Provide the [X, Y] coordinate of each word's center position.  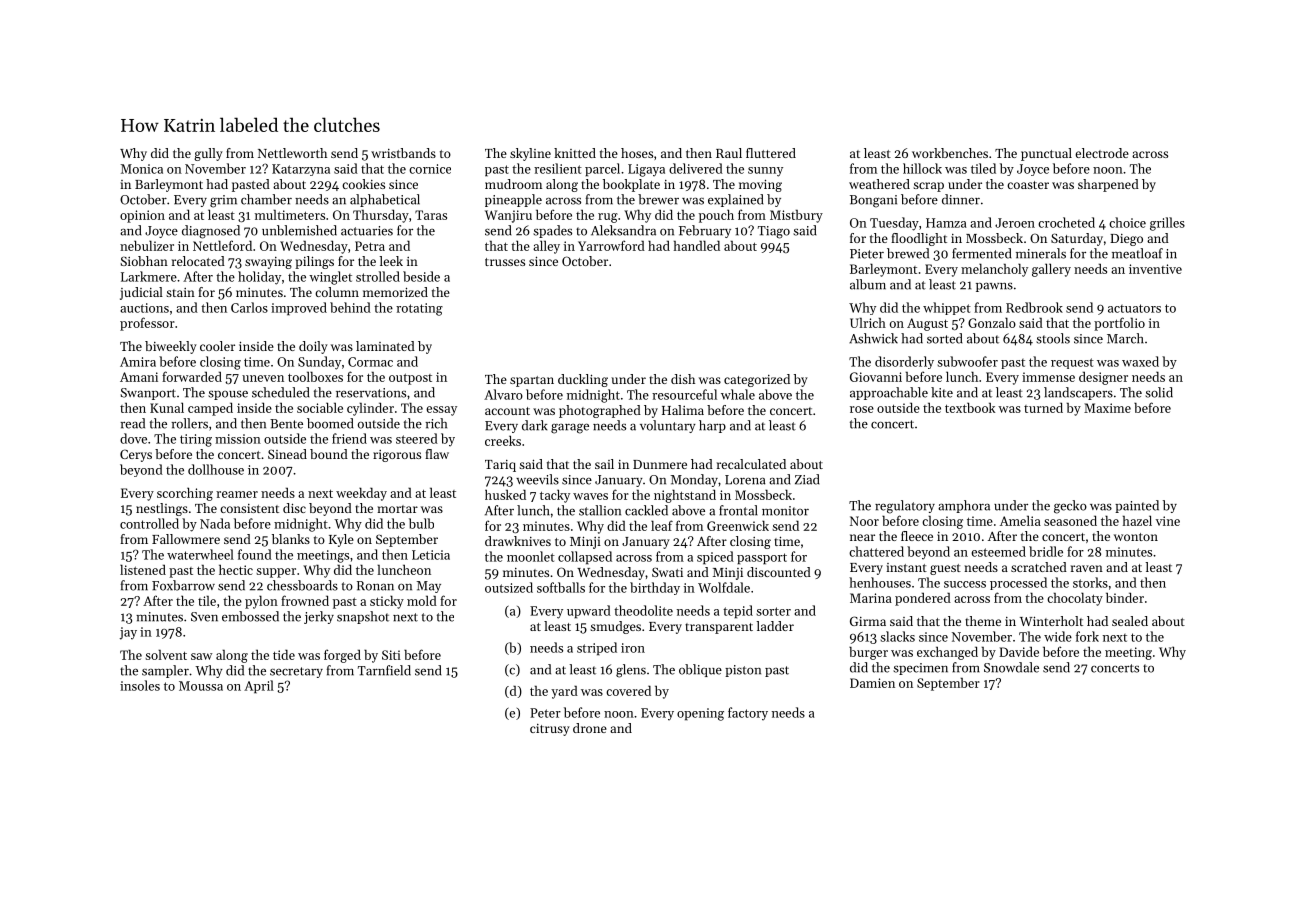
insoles [140, 685]
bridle [1046, 551]
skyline [530, 154]
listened [143, 569]
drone [590, 728]
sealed [1130, 621]
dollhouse [216, 469]
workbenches [950, 153]
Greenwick [738, 525]
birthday [655, 588]
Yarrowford [611, 245]
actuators [1134, 308]
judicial [141, 293]
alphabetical [385, 200]
